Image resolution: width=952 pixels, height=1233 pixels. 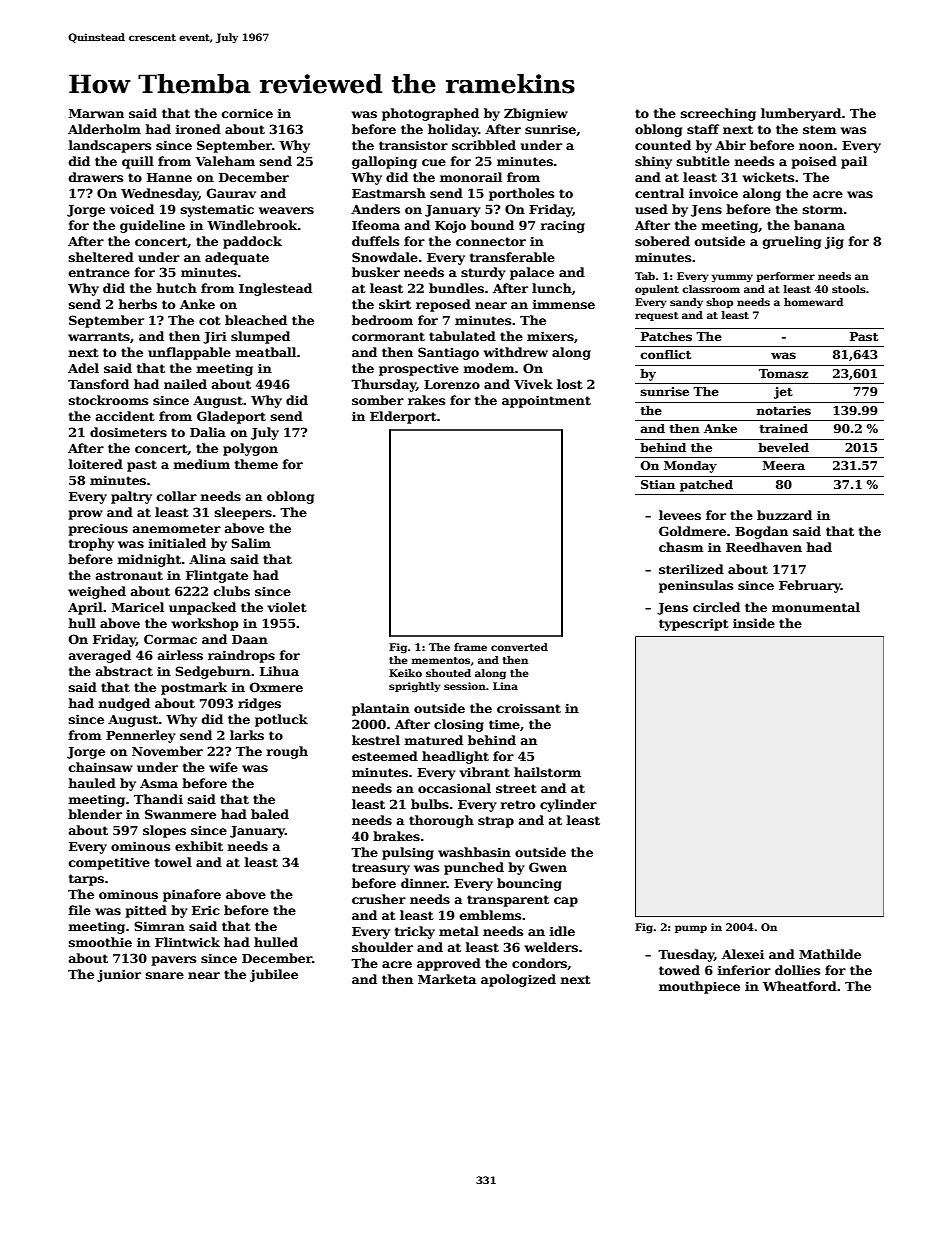 What do you see at coordinates (754, 623) in the document?
I see `inside` at bounding box center [754, 623].
